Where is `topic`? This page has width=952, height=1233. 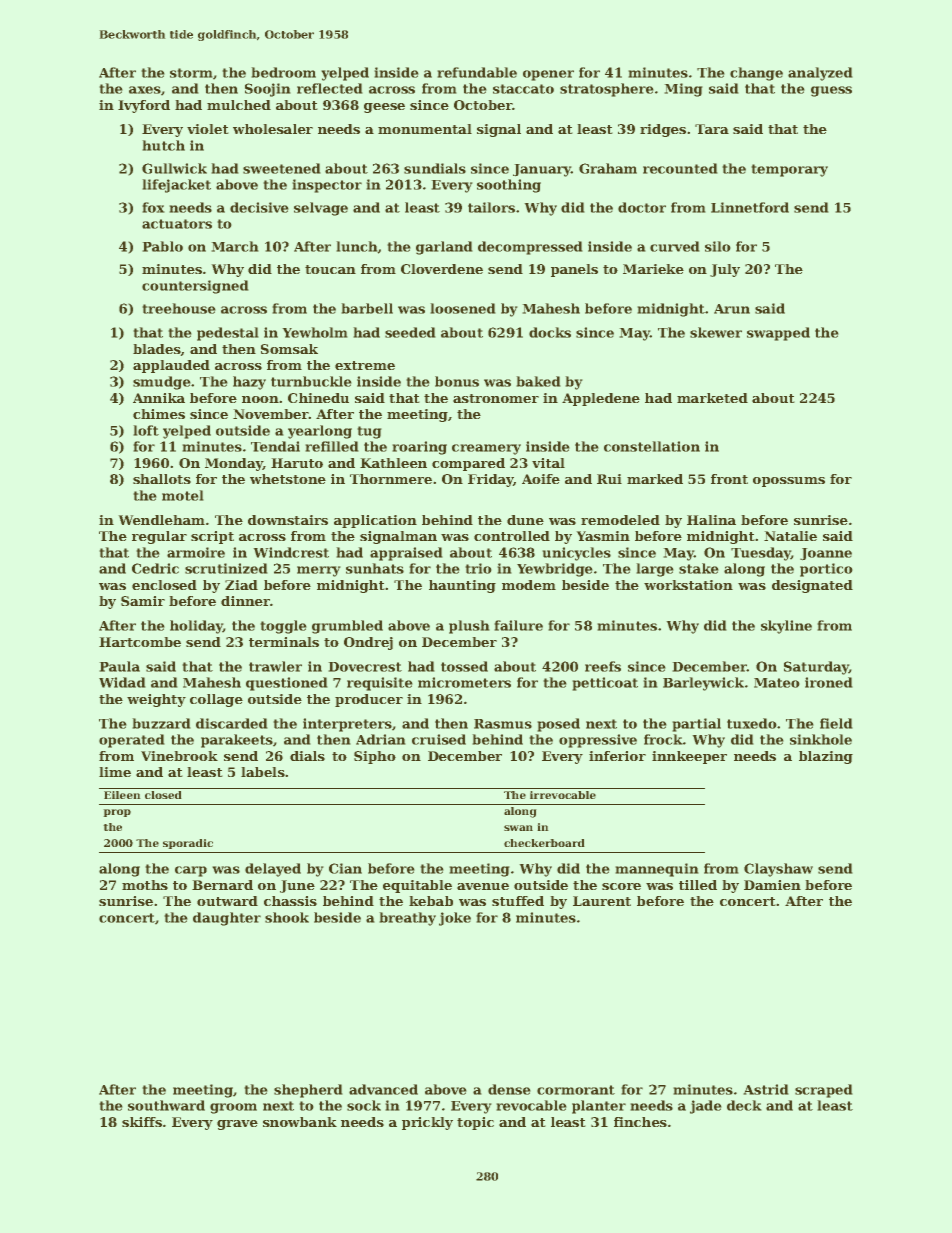
topic is located at coordinates (475, 1123).
